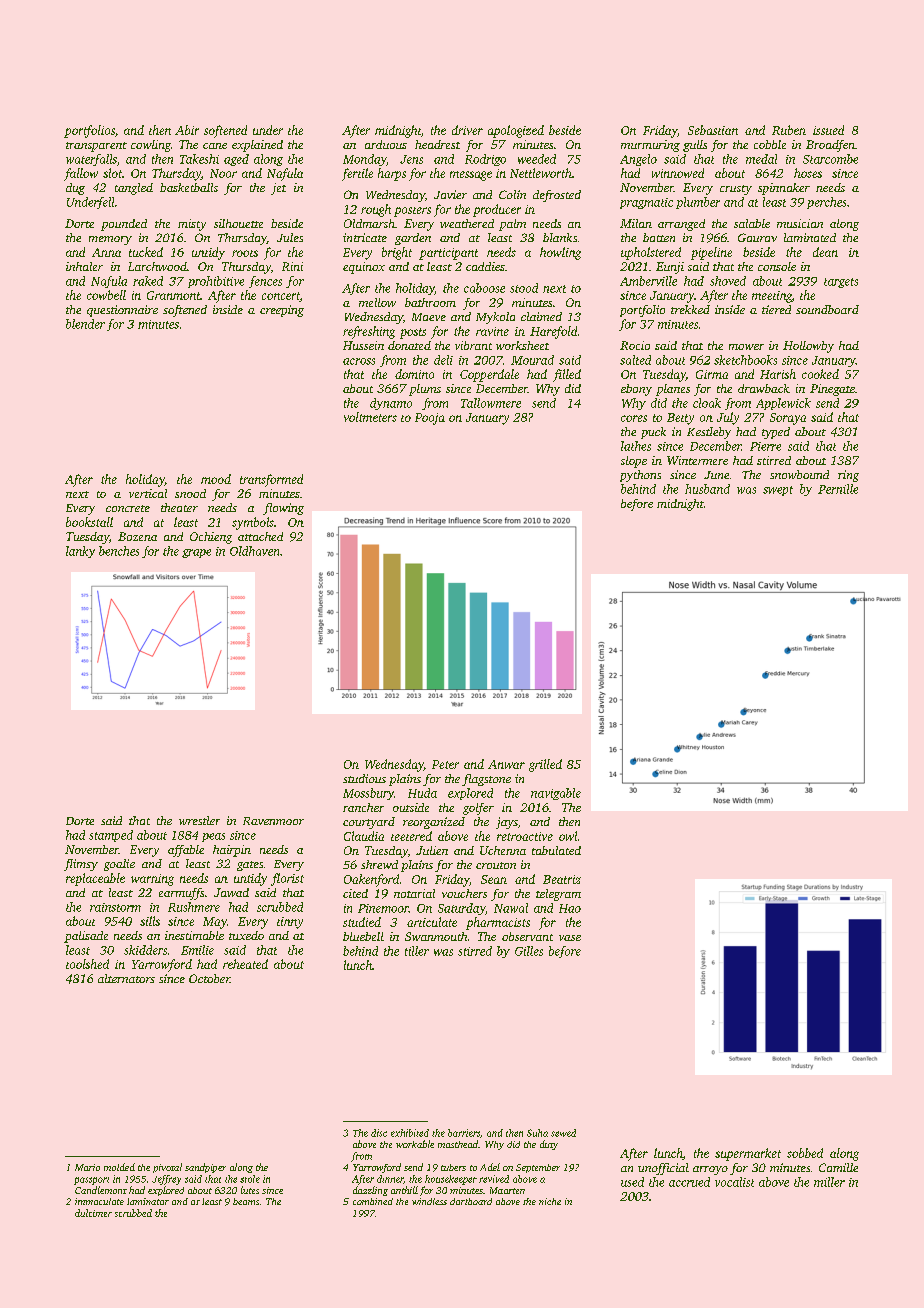  What do you see at coordinates (545, 765) in the page?
I see `grilled` at bounding box center [545, 765].
